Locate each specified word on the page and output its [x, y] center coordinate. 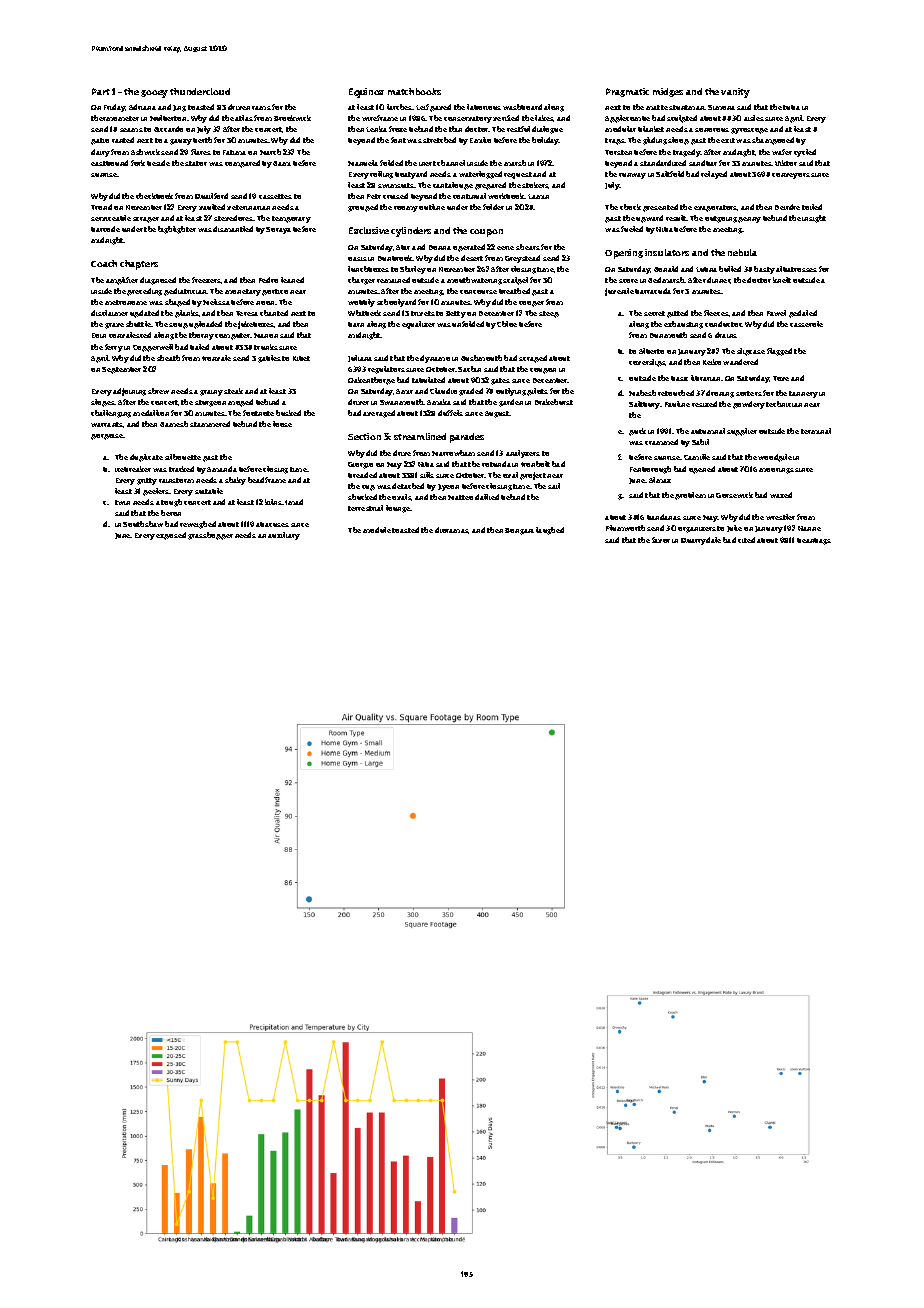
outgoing [721, 219]
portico [275, 292]
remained [393, 280]
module [377, 530]
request [518, 175]
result [676, 218]
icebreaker [133, 469]
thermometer [115, 118]
